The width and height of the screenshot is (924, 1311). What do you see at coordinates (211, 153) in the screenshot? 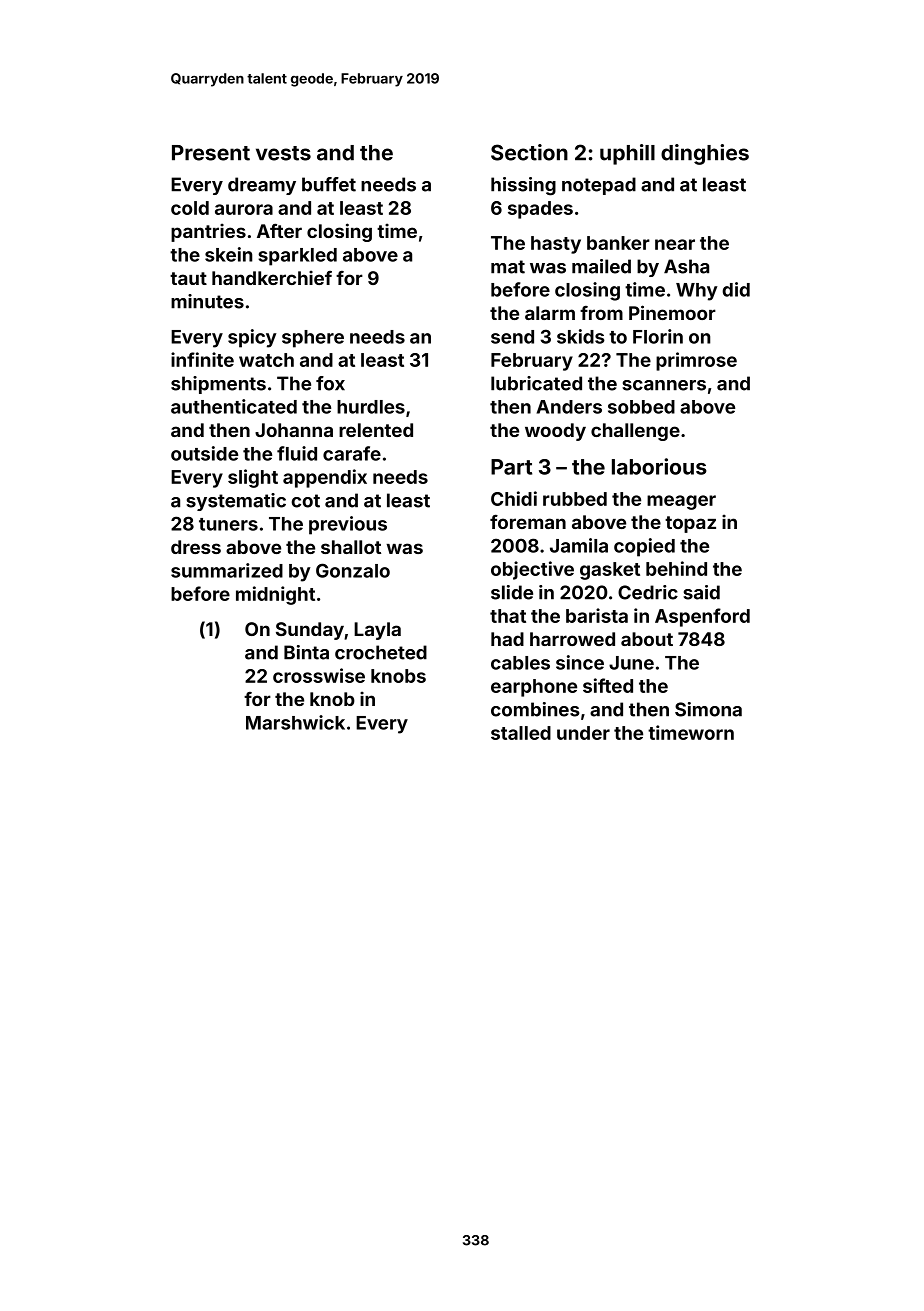
I see `Present` at bounding box center [211, 153].
